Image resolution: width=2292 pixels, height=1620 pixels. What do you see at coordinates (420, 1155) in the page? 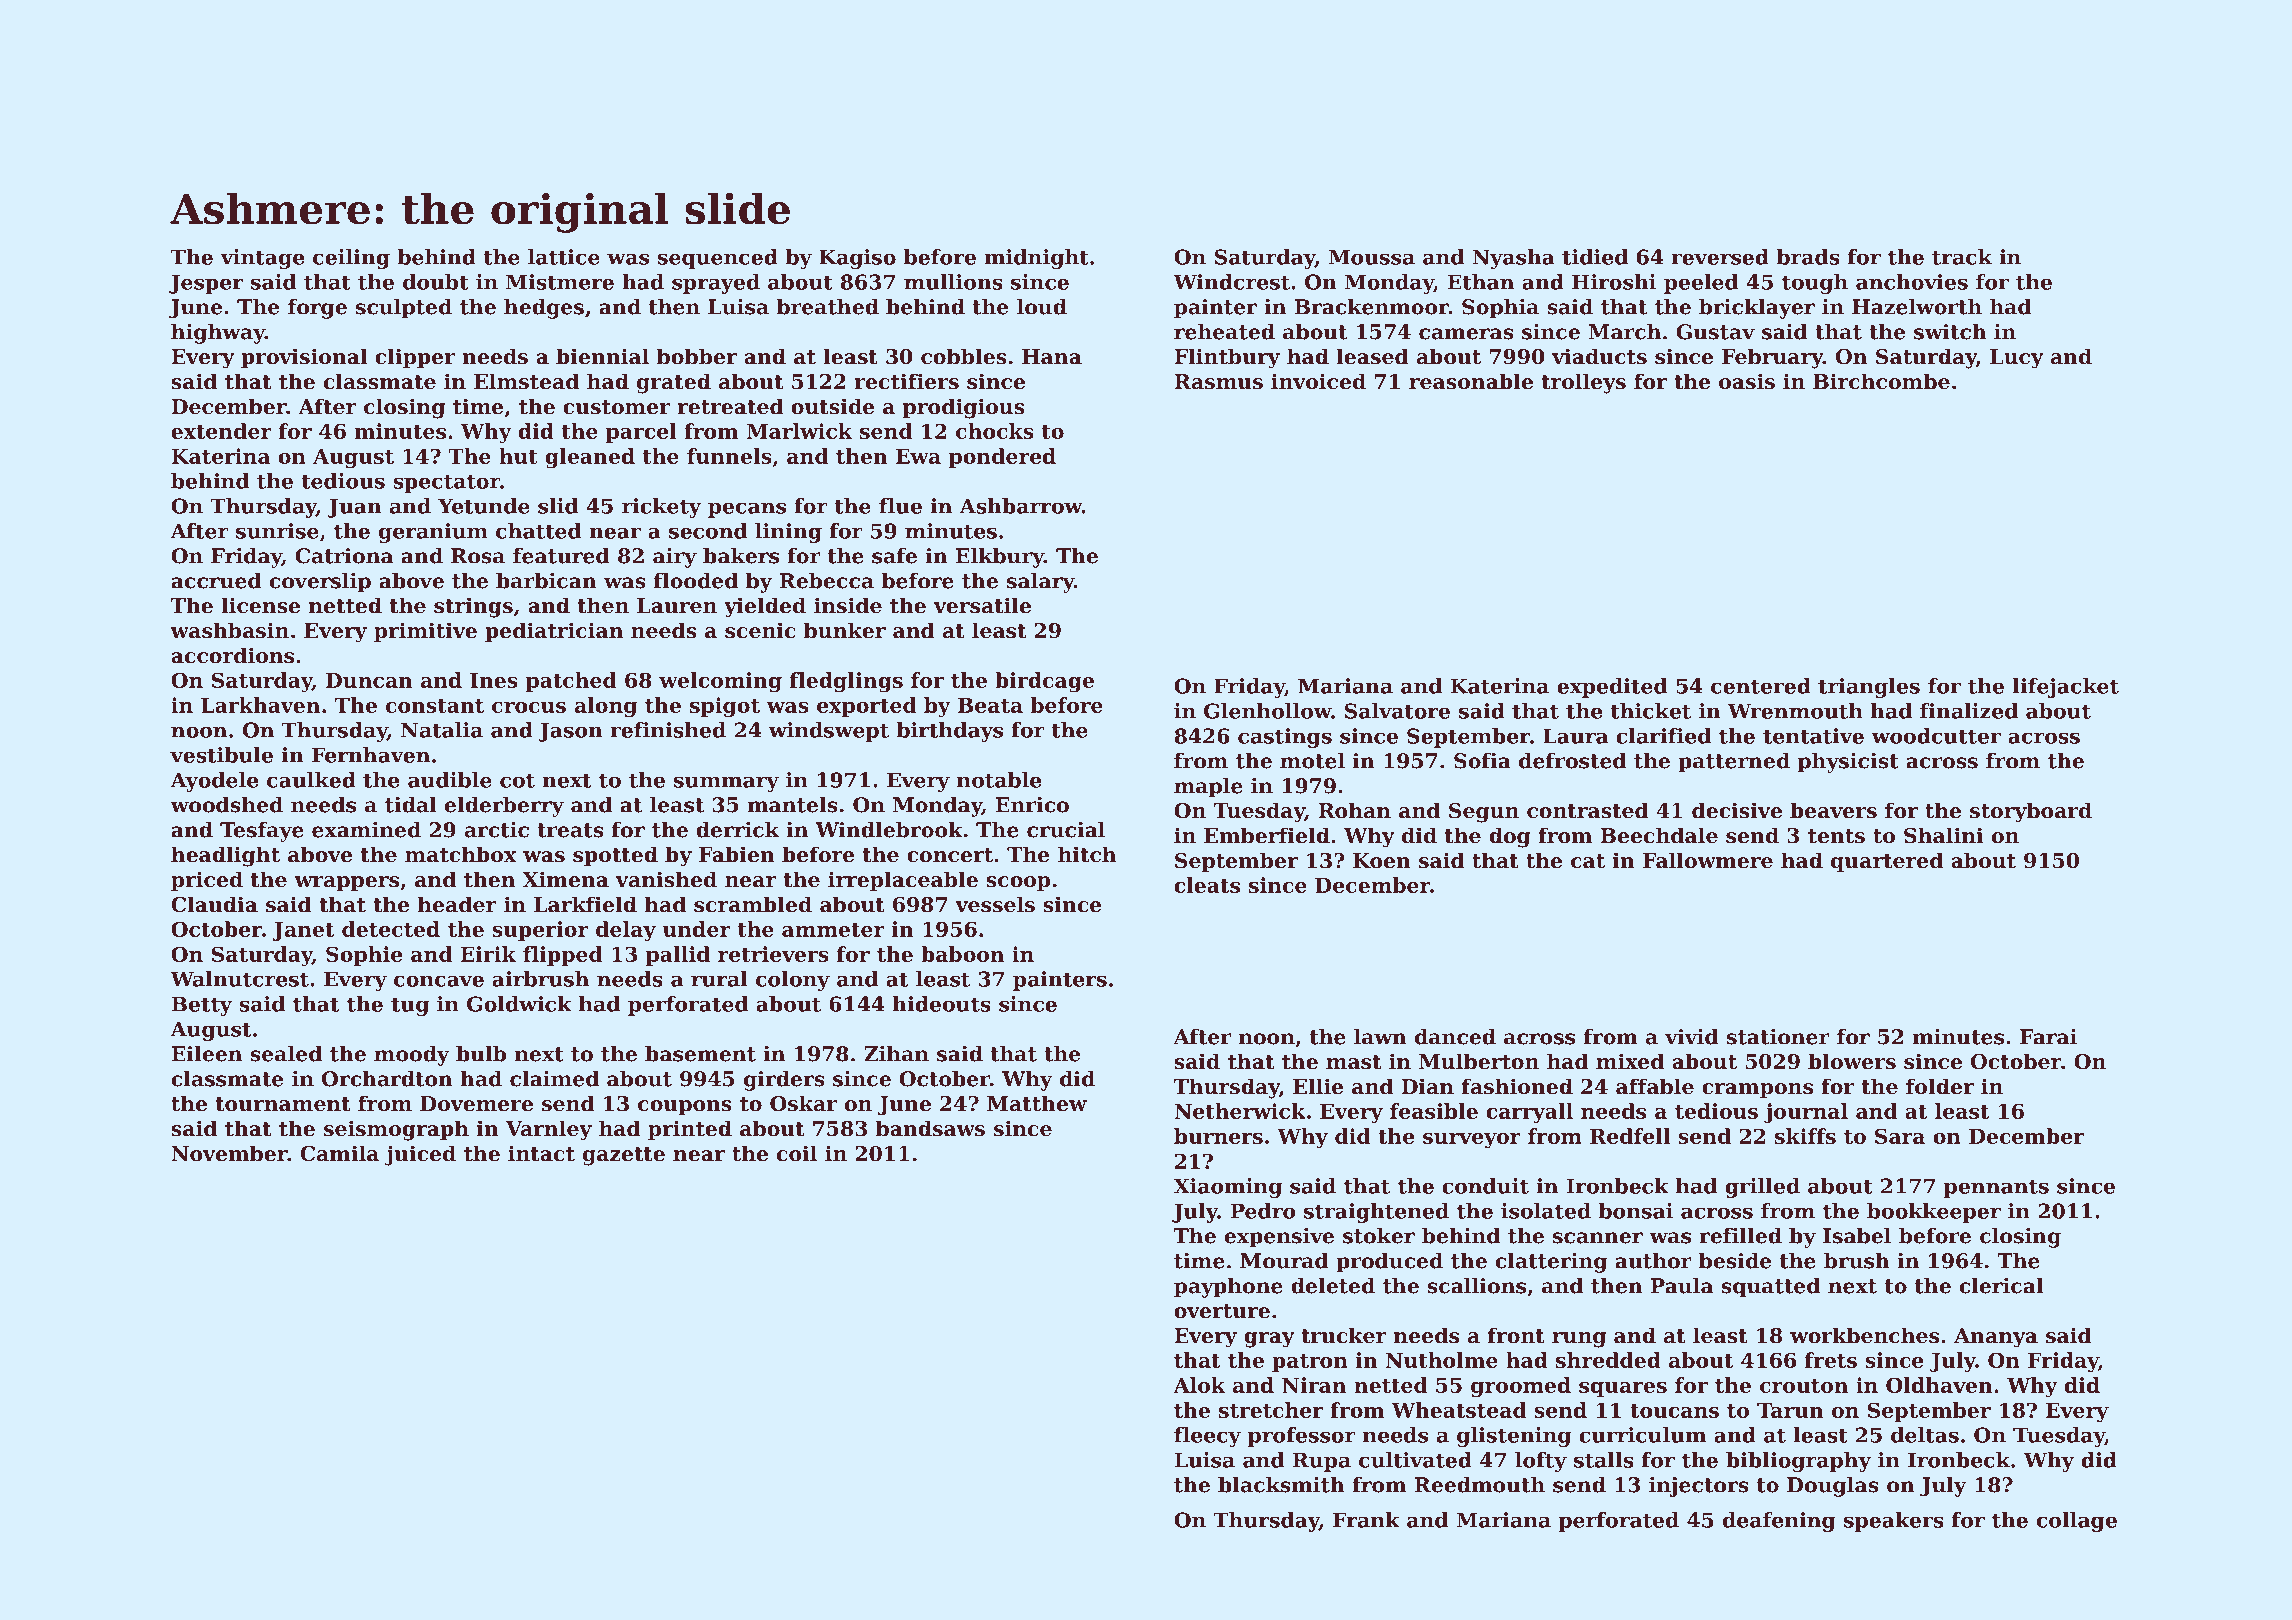
I see `juiced` at bounding box center [420, 1155].
